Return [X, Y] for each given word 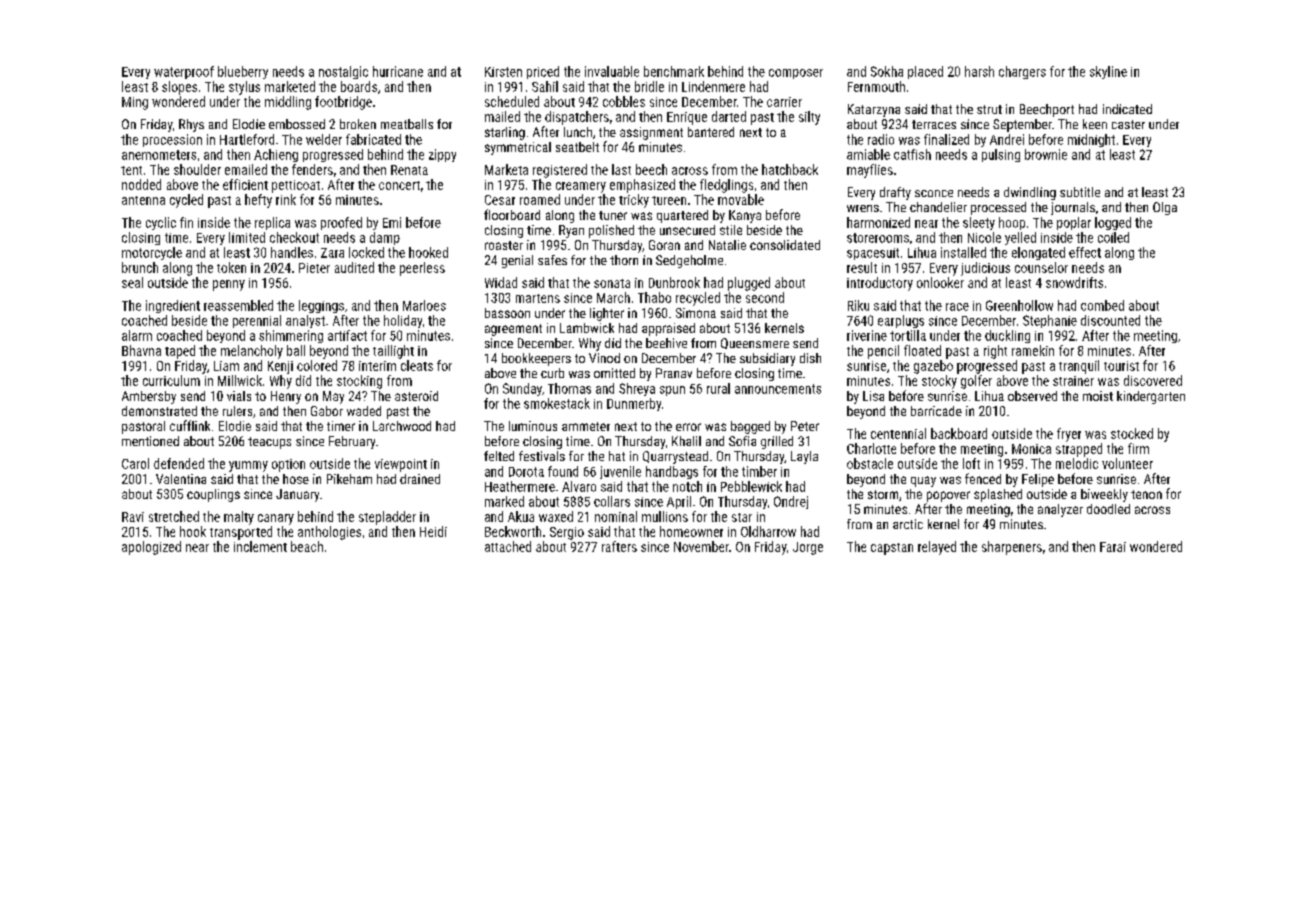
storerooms [878, 238]
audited [354, 267]
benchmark [674, 71]
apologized [151, 548]
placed [925, 72]
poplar [1074, 223]
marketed [290, 86]
